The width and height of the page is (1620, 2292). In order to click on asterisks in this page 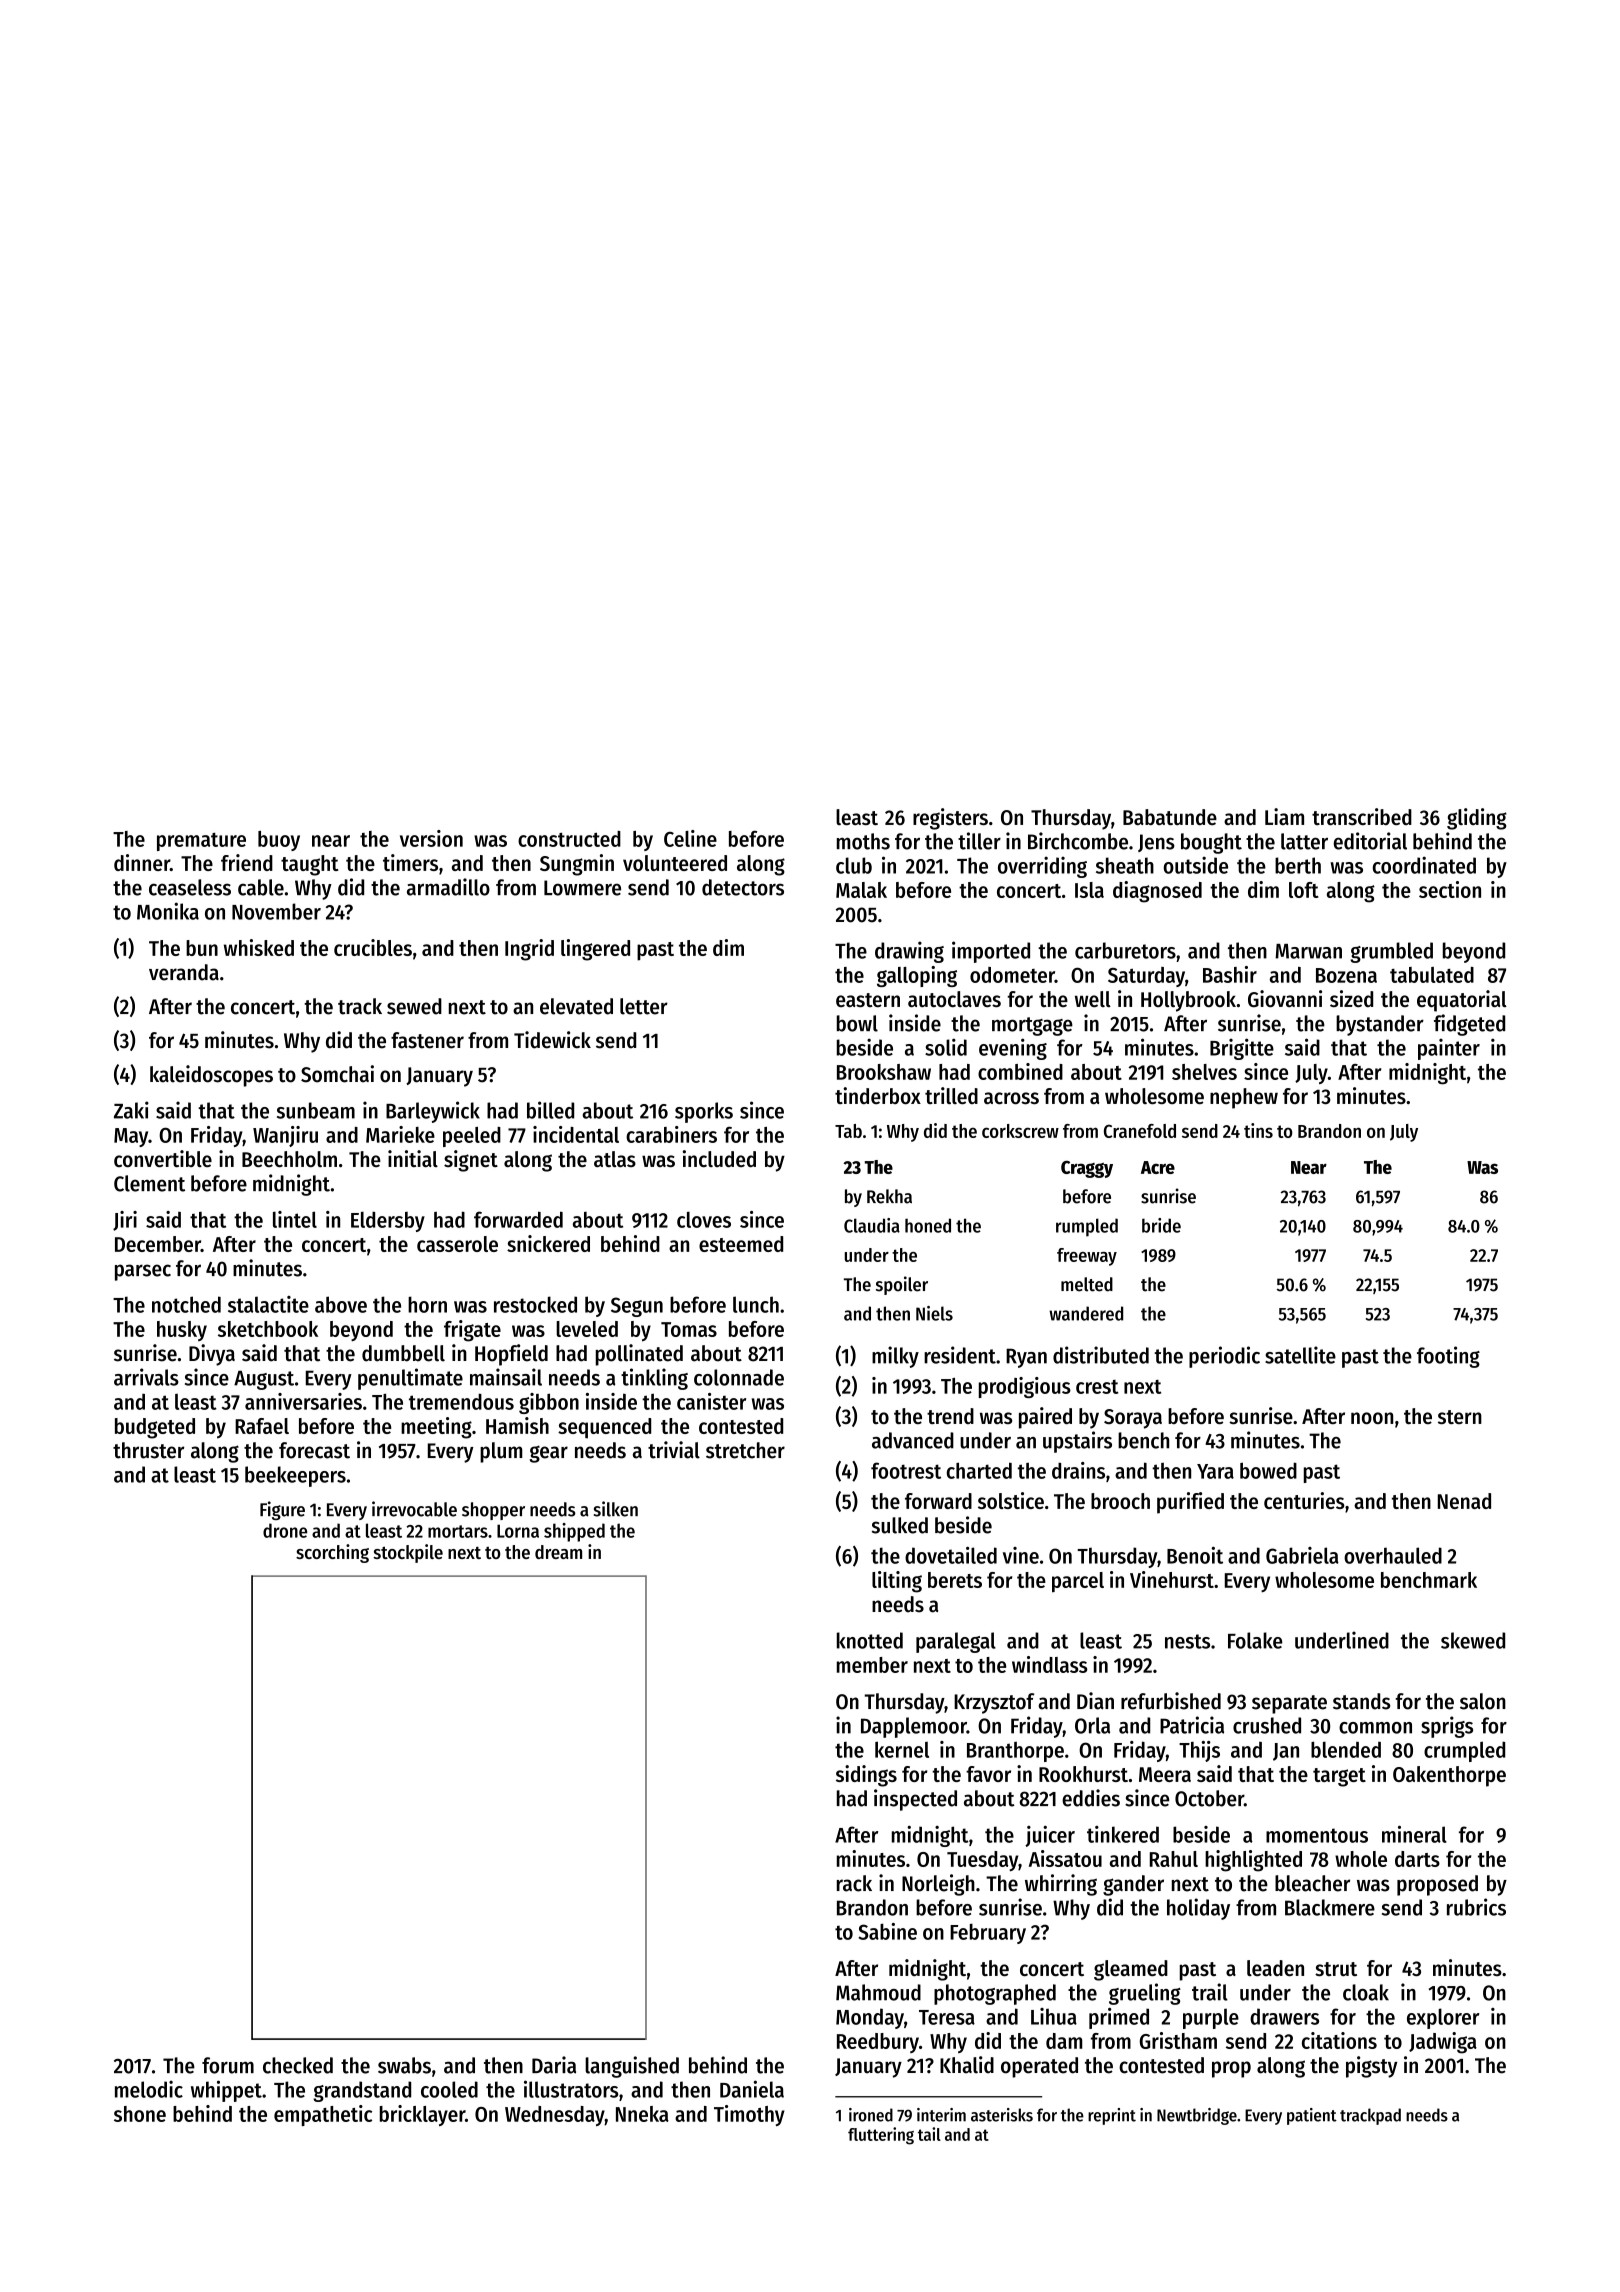, I will do `click(1002, 2115)`.
